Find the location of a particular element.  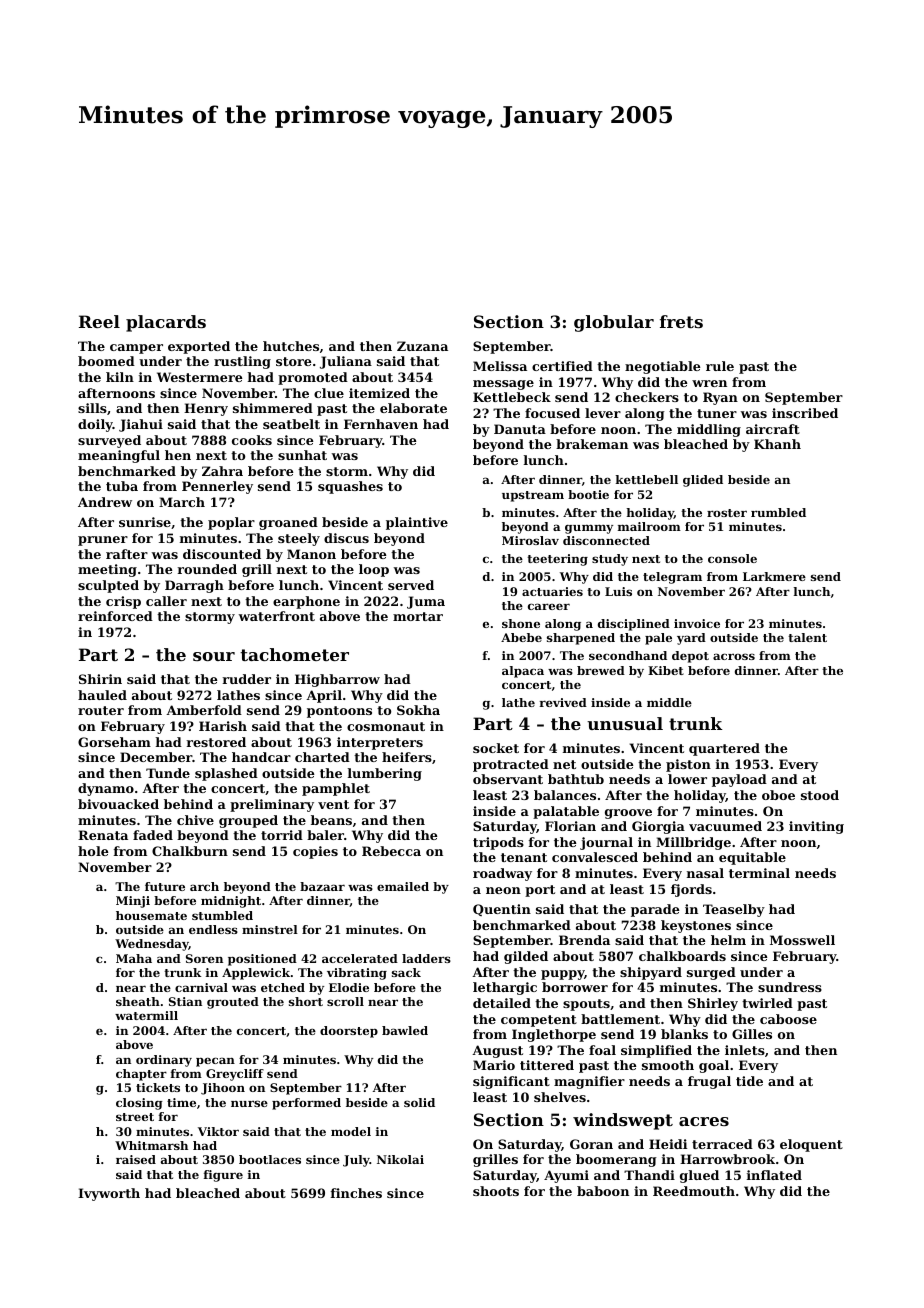

grouted is located at coordinates (233, 1003).
